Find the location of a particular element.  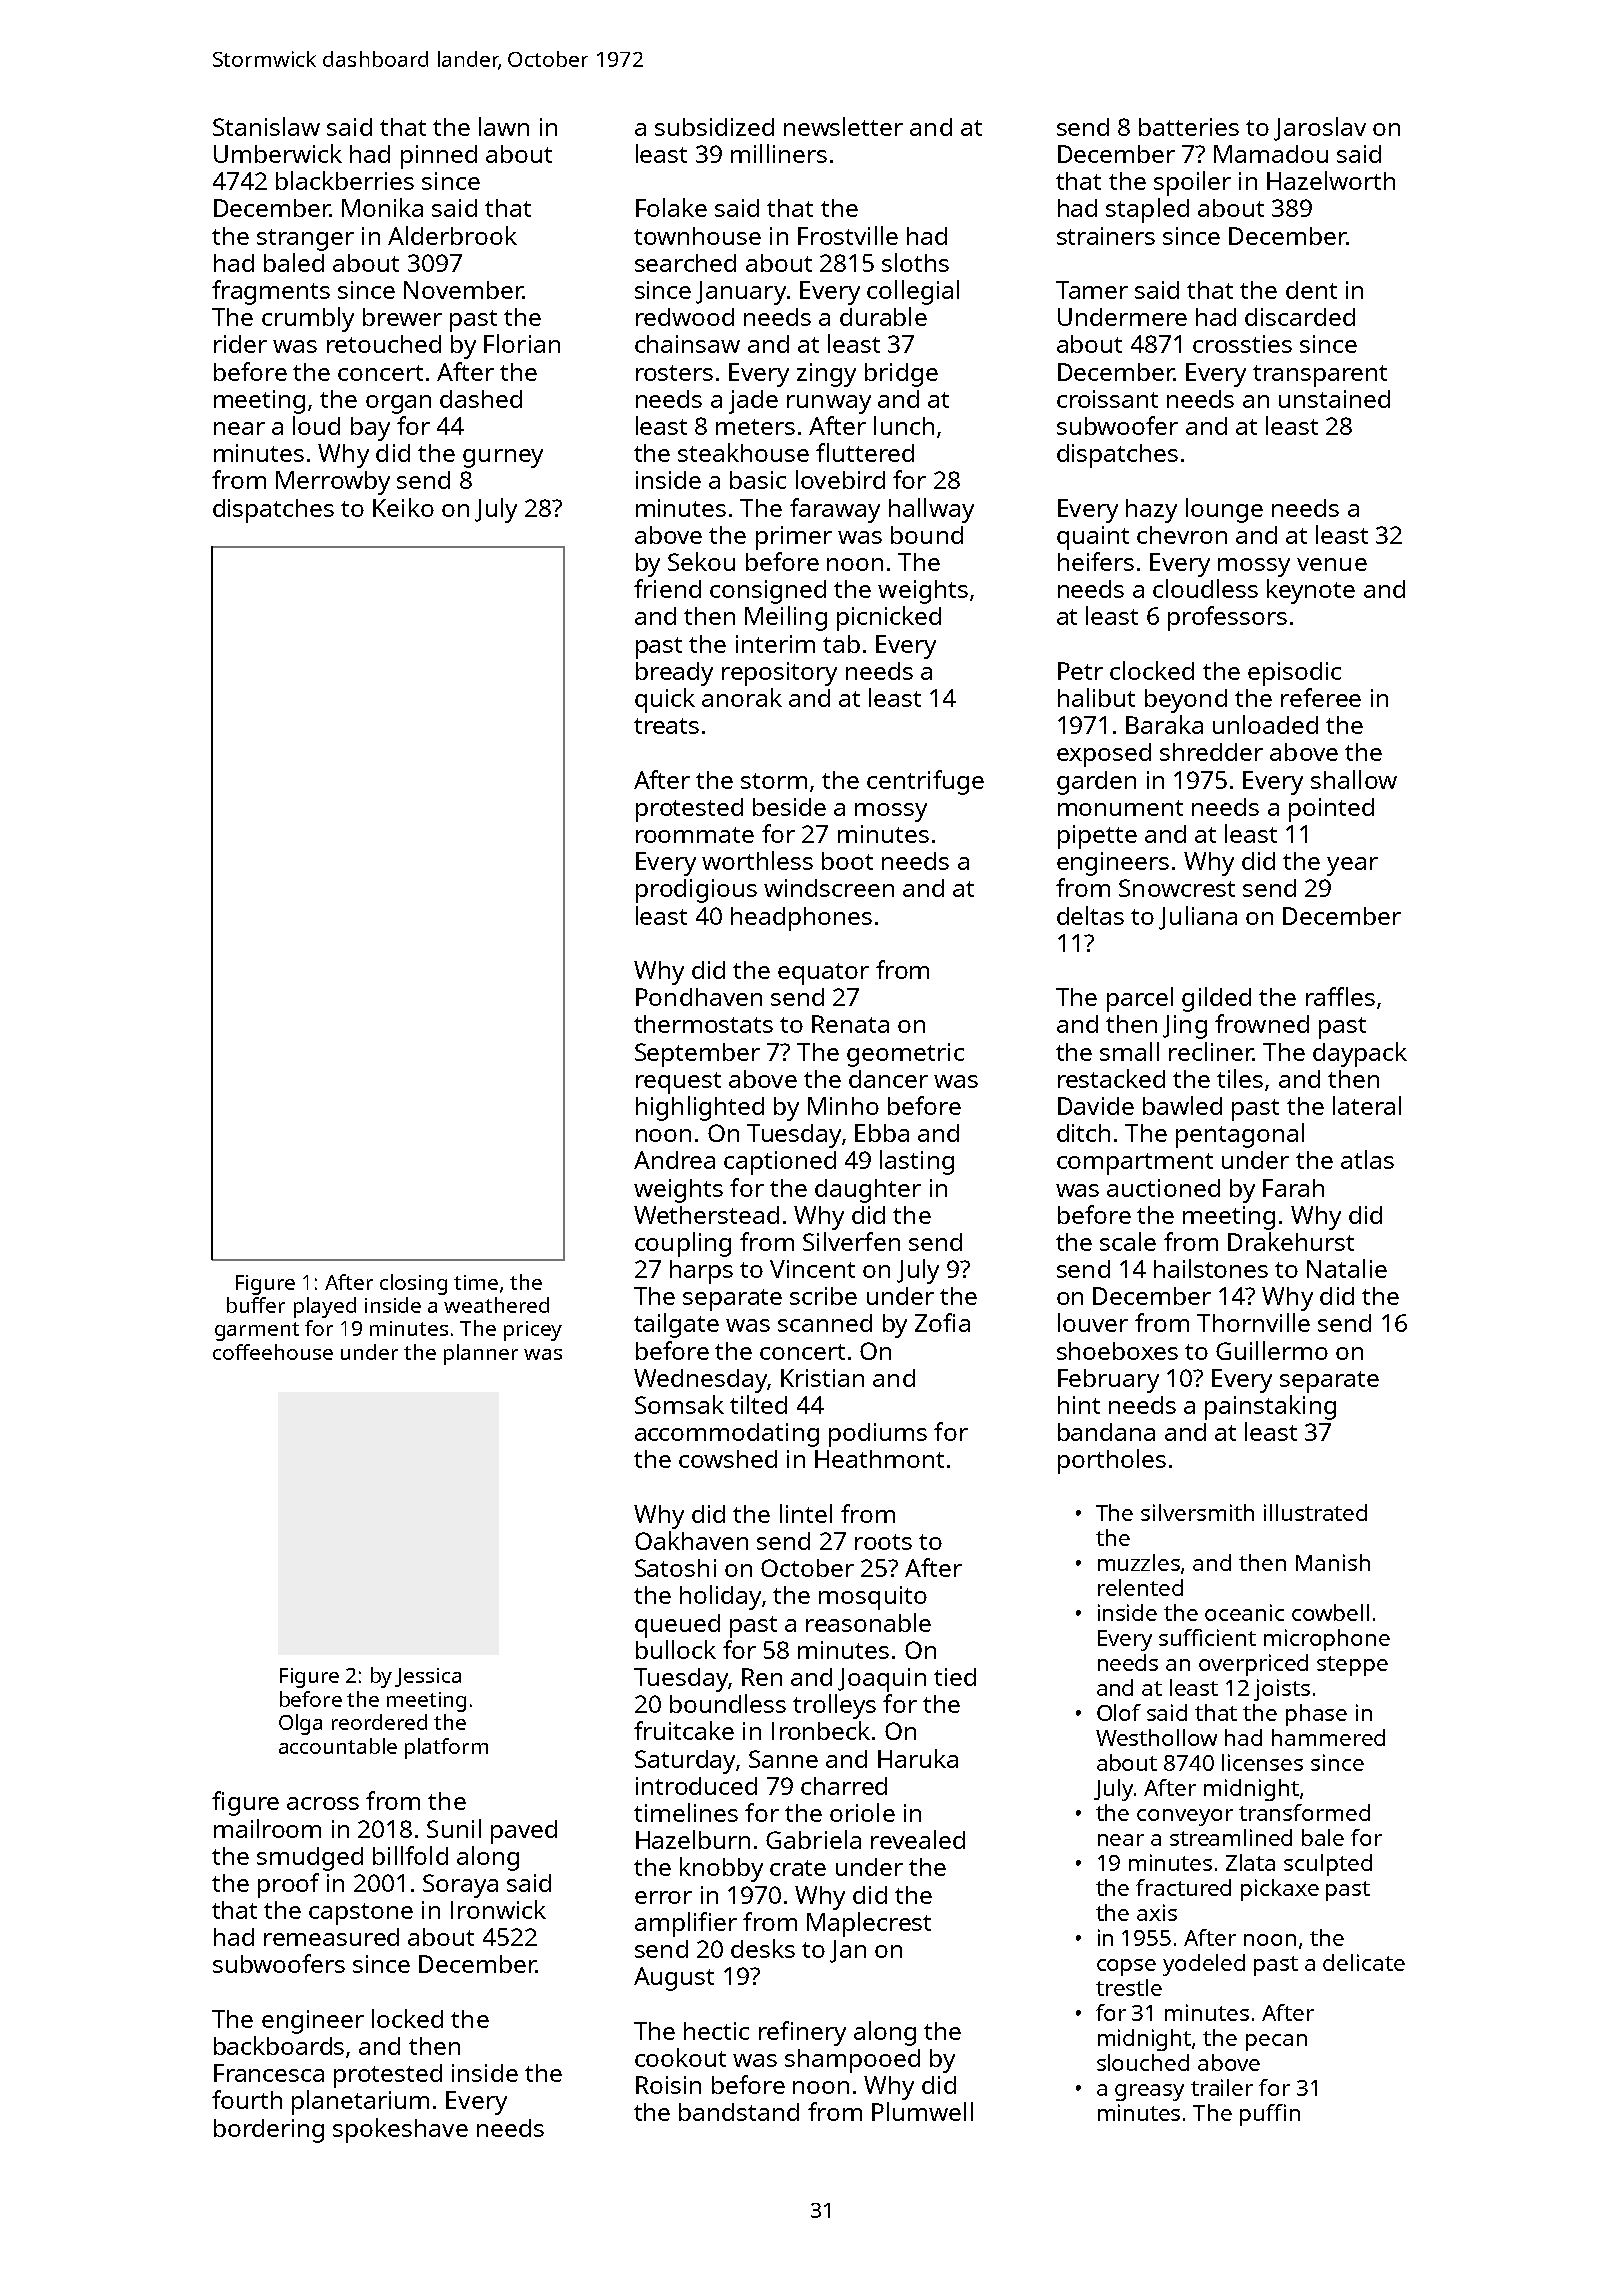

Pondhaven is located at coordinates (699, 997).
